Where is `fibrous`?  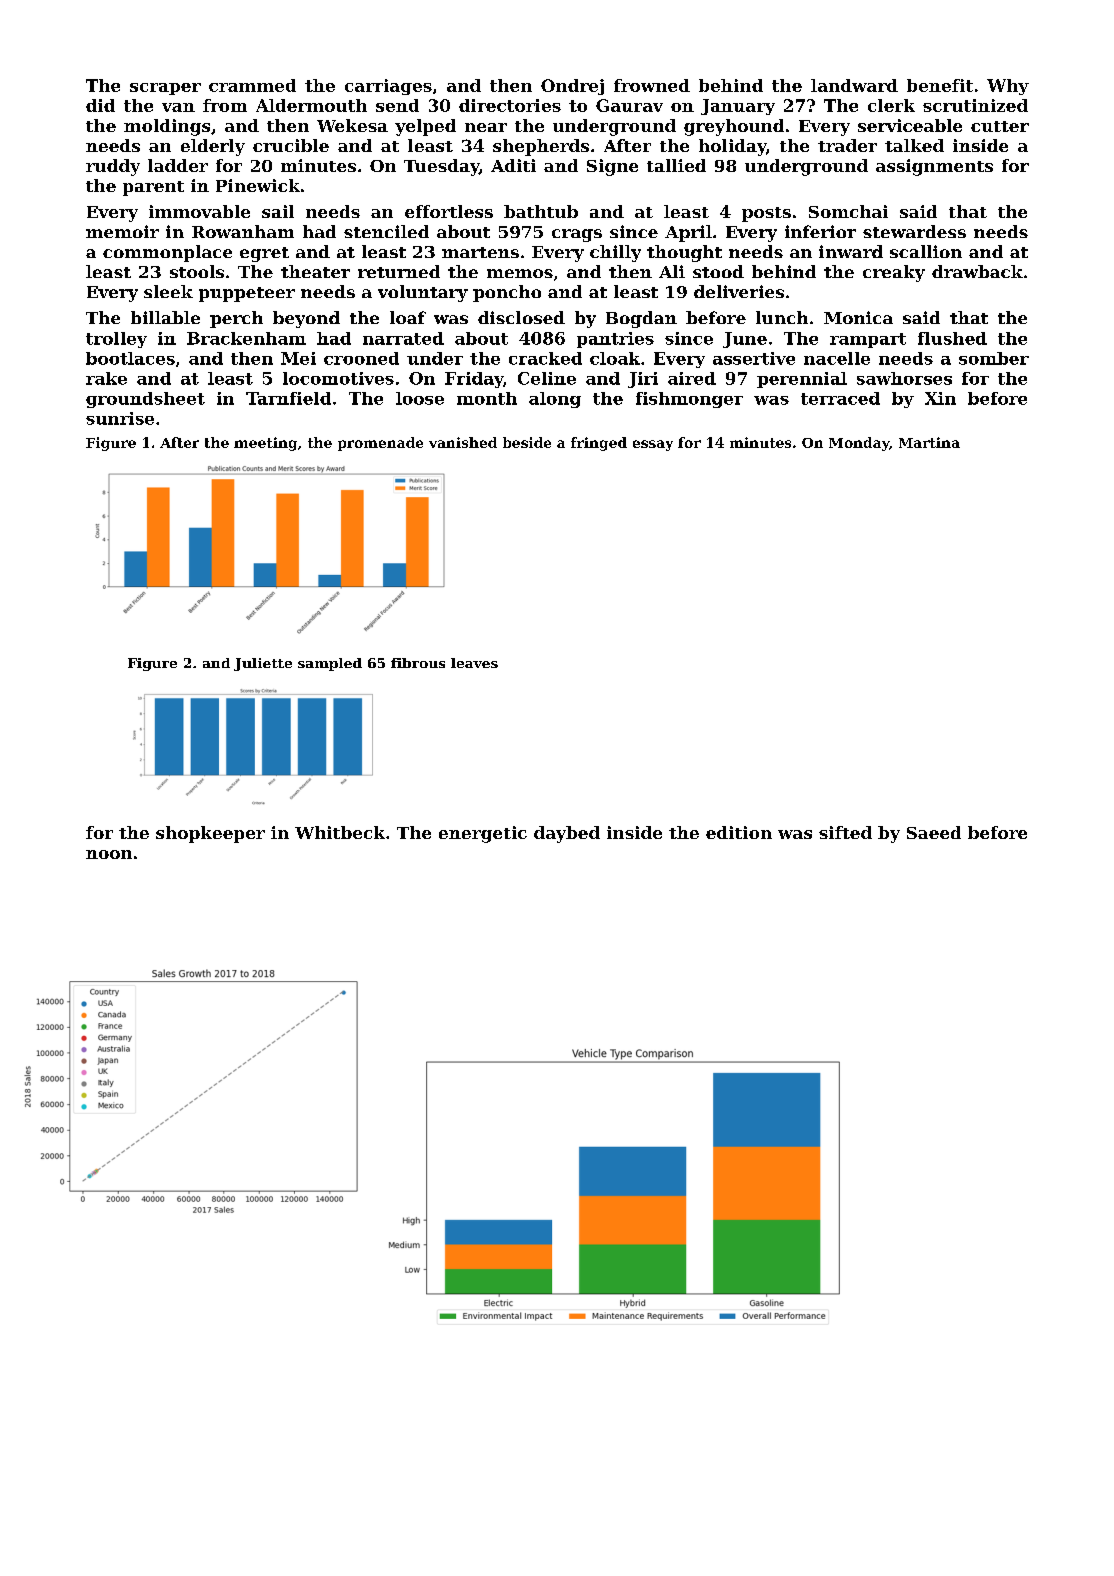 fibrous is located at coordinates (418, 663).
